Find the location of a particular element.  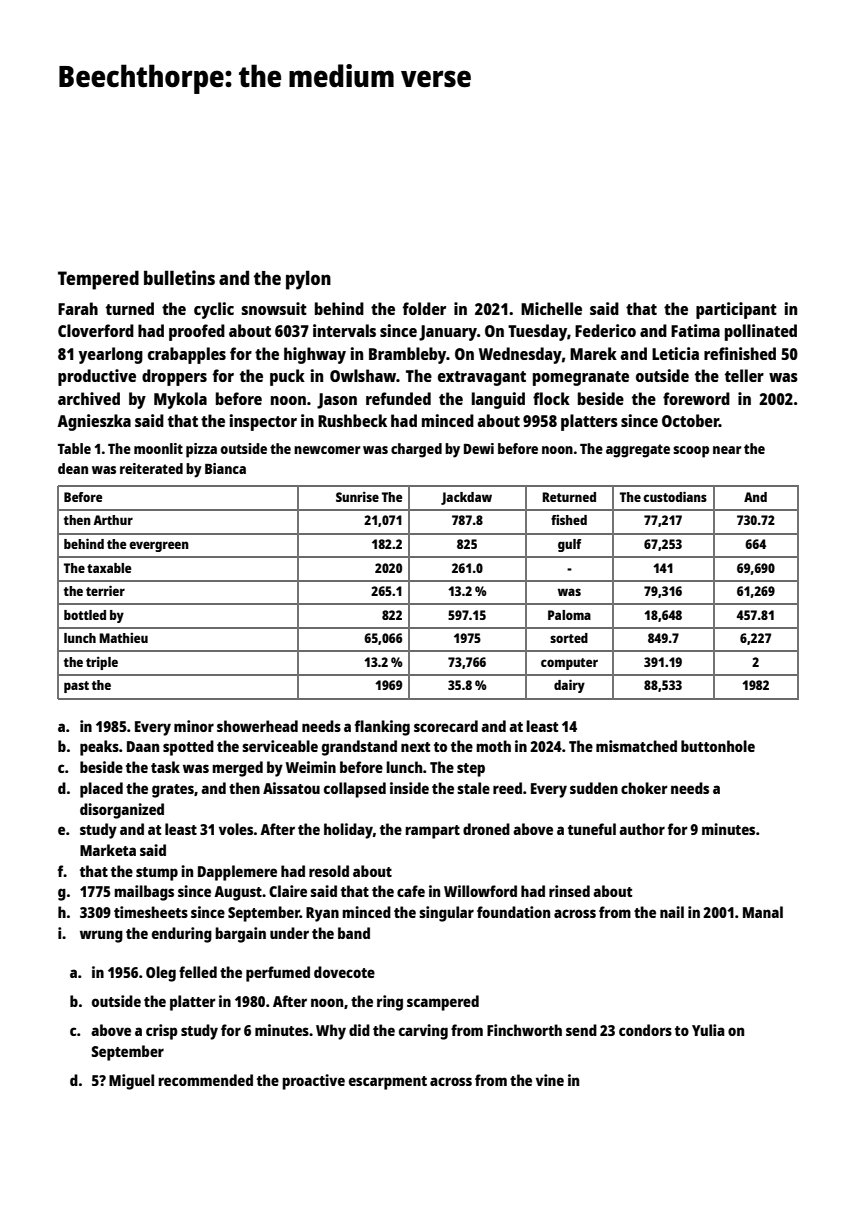

pylon is located at coordinates (308, 280).
